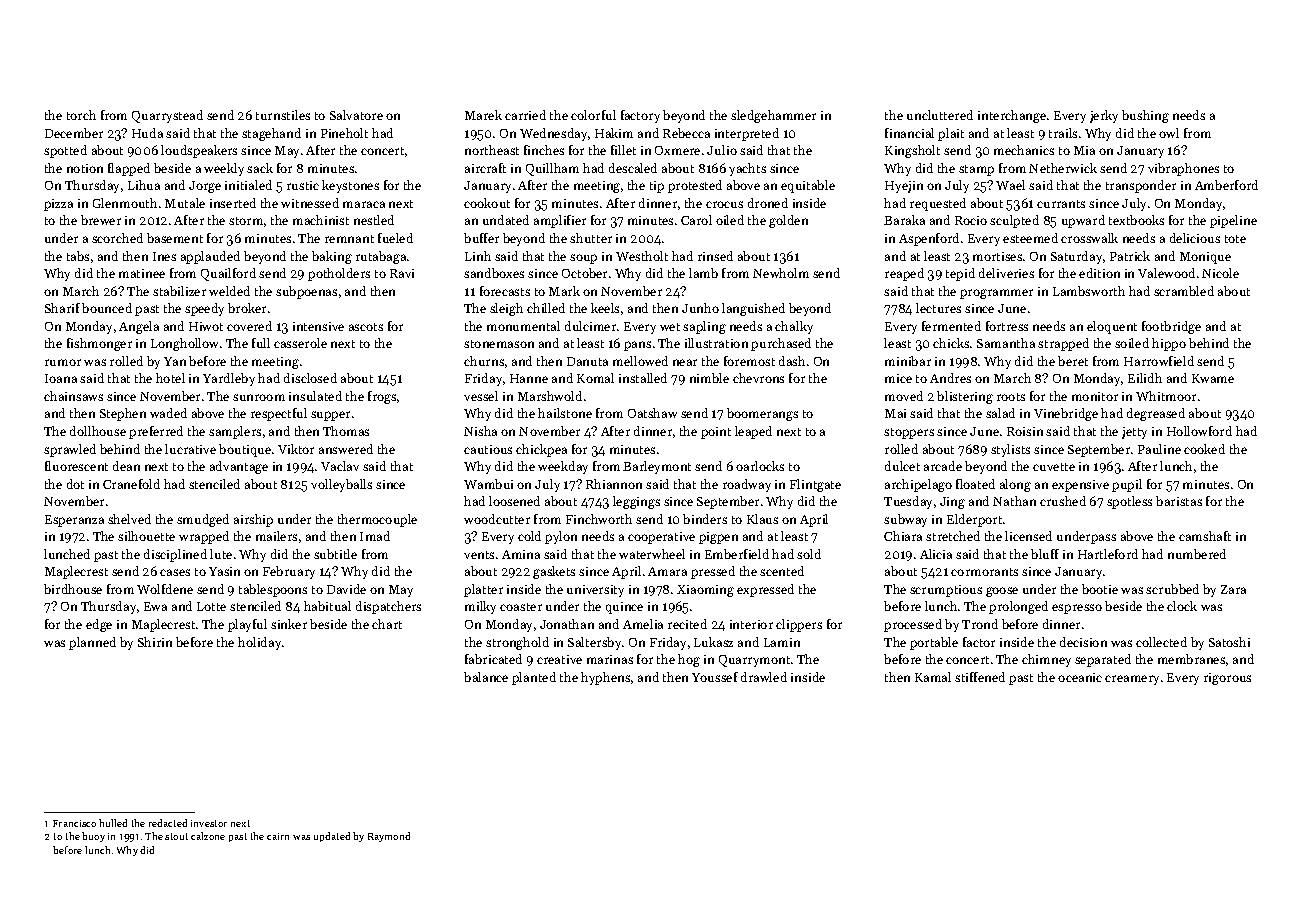 This screenshot has height=924, width=1308. Describe the element at coordinates (389, 837) in the screenshot. I see `Raymond` at that location.
